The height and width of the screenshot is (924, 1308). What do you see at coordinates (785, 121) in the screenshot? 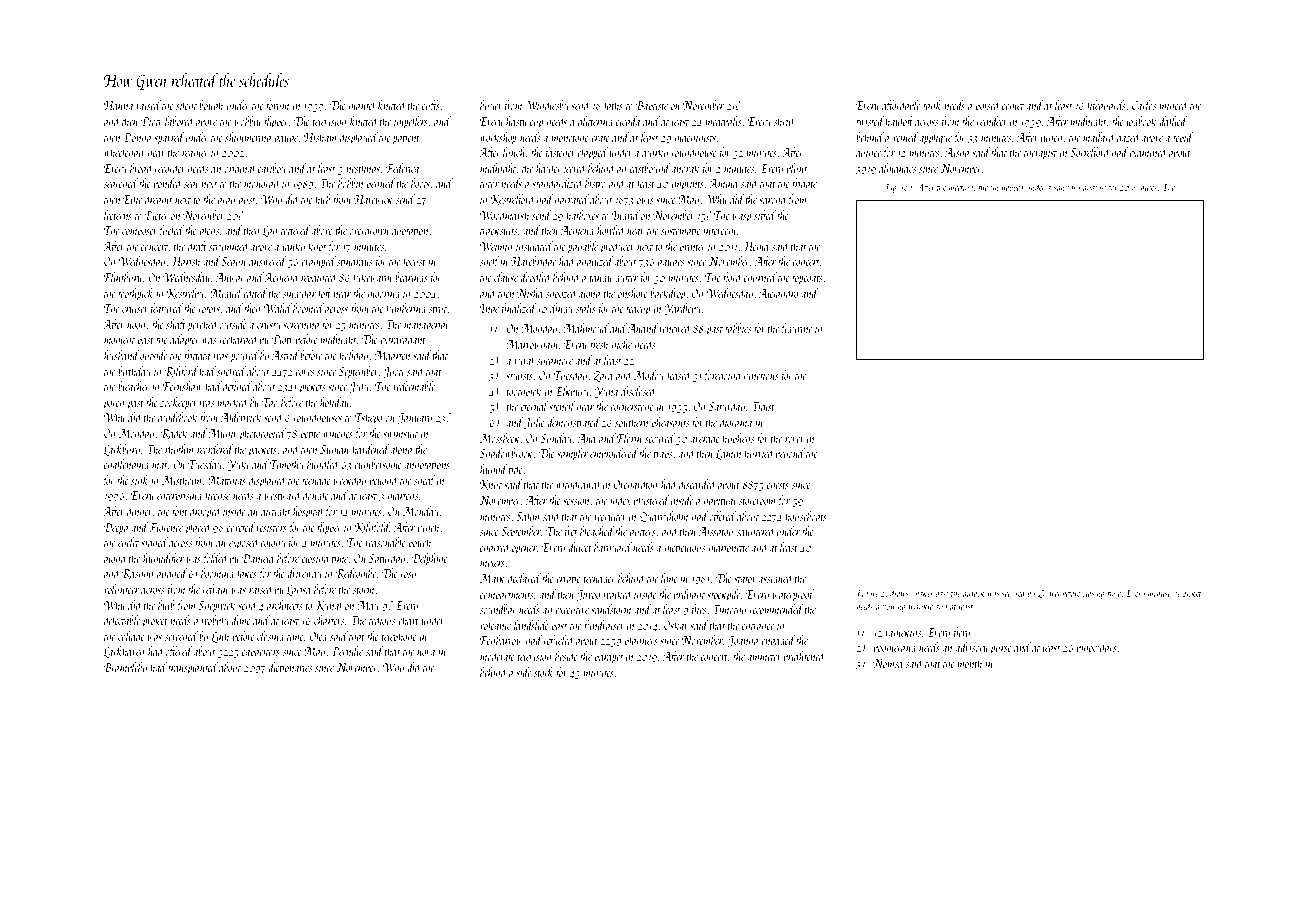
I see `shrill` at bounding box center [785, 121].
